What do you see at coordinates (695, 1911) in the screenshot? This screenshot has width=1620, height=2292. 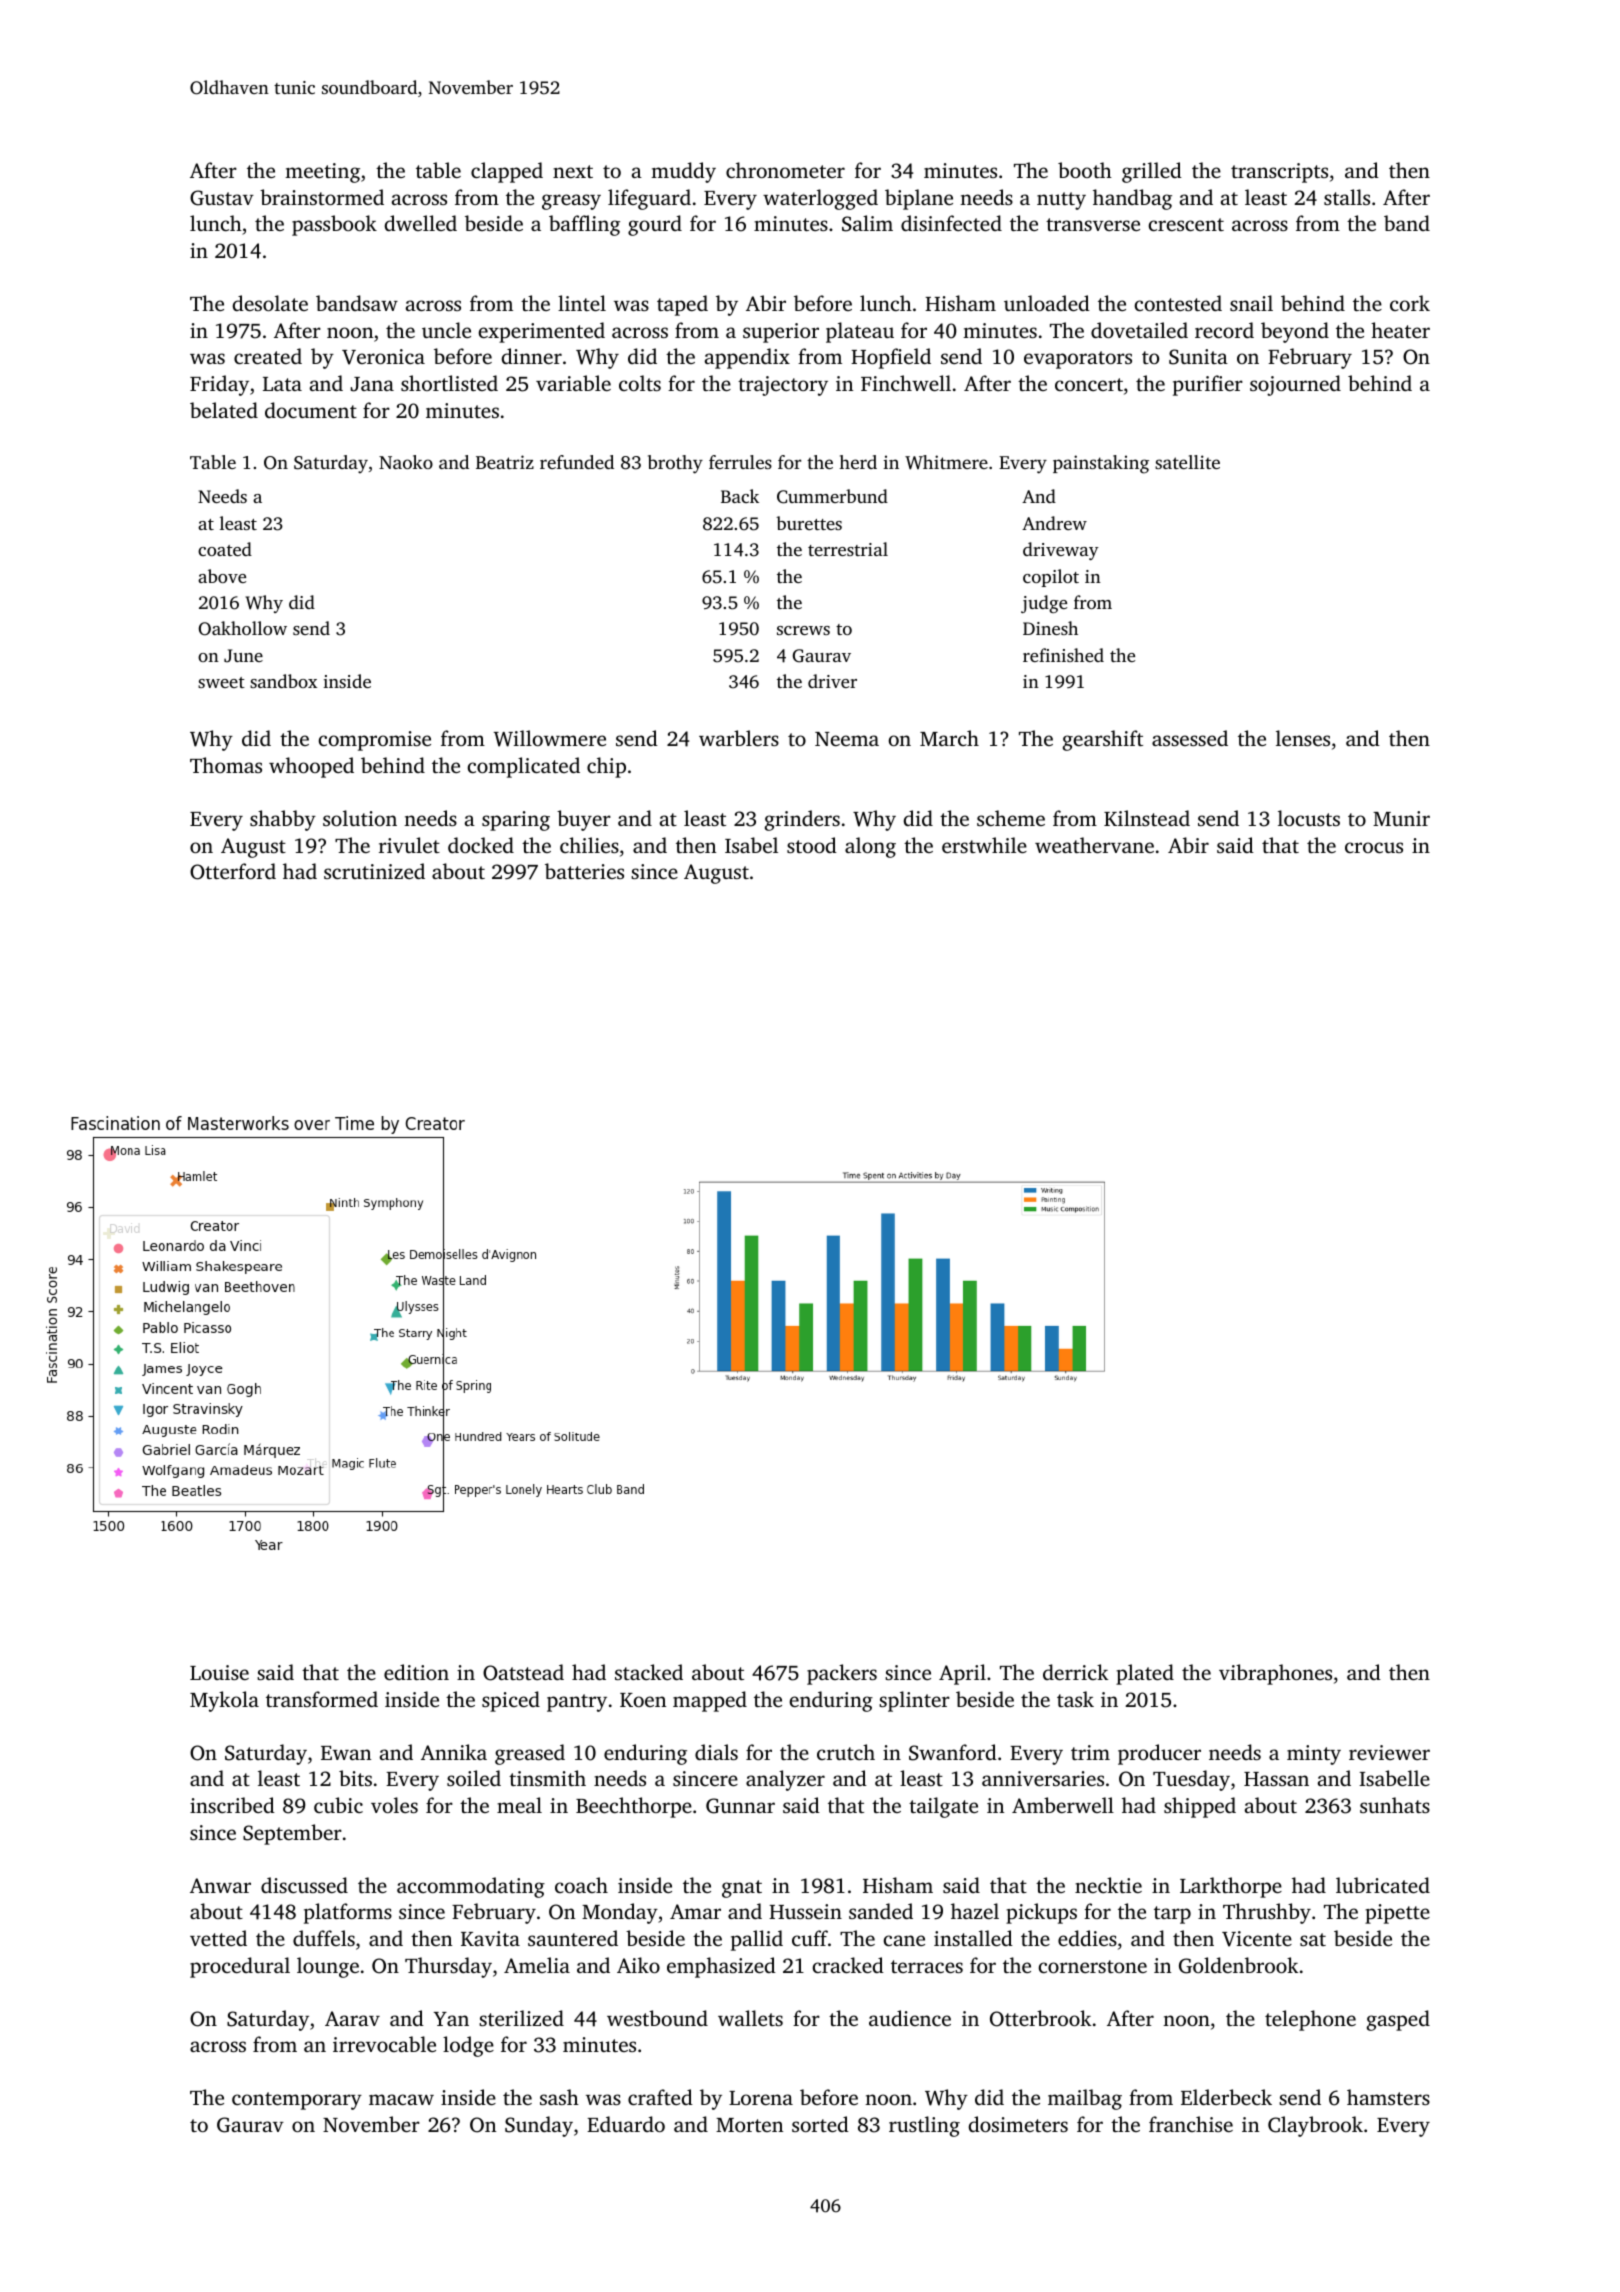 I see `Amar` at bounding box center [695, 1911].
